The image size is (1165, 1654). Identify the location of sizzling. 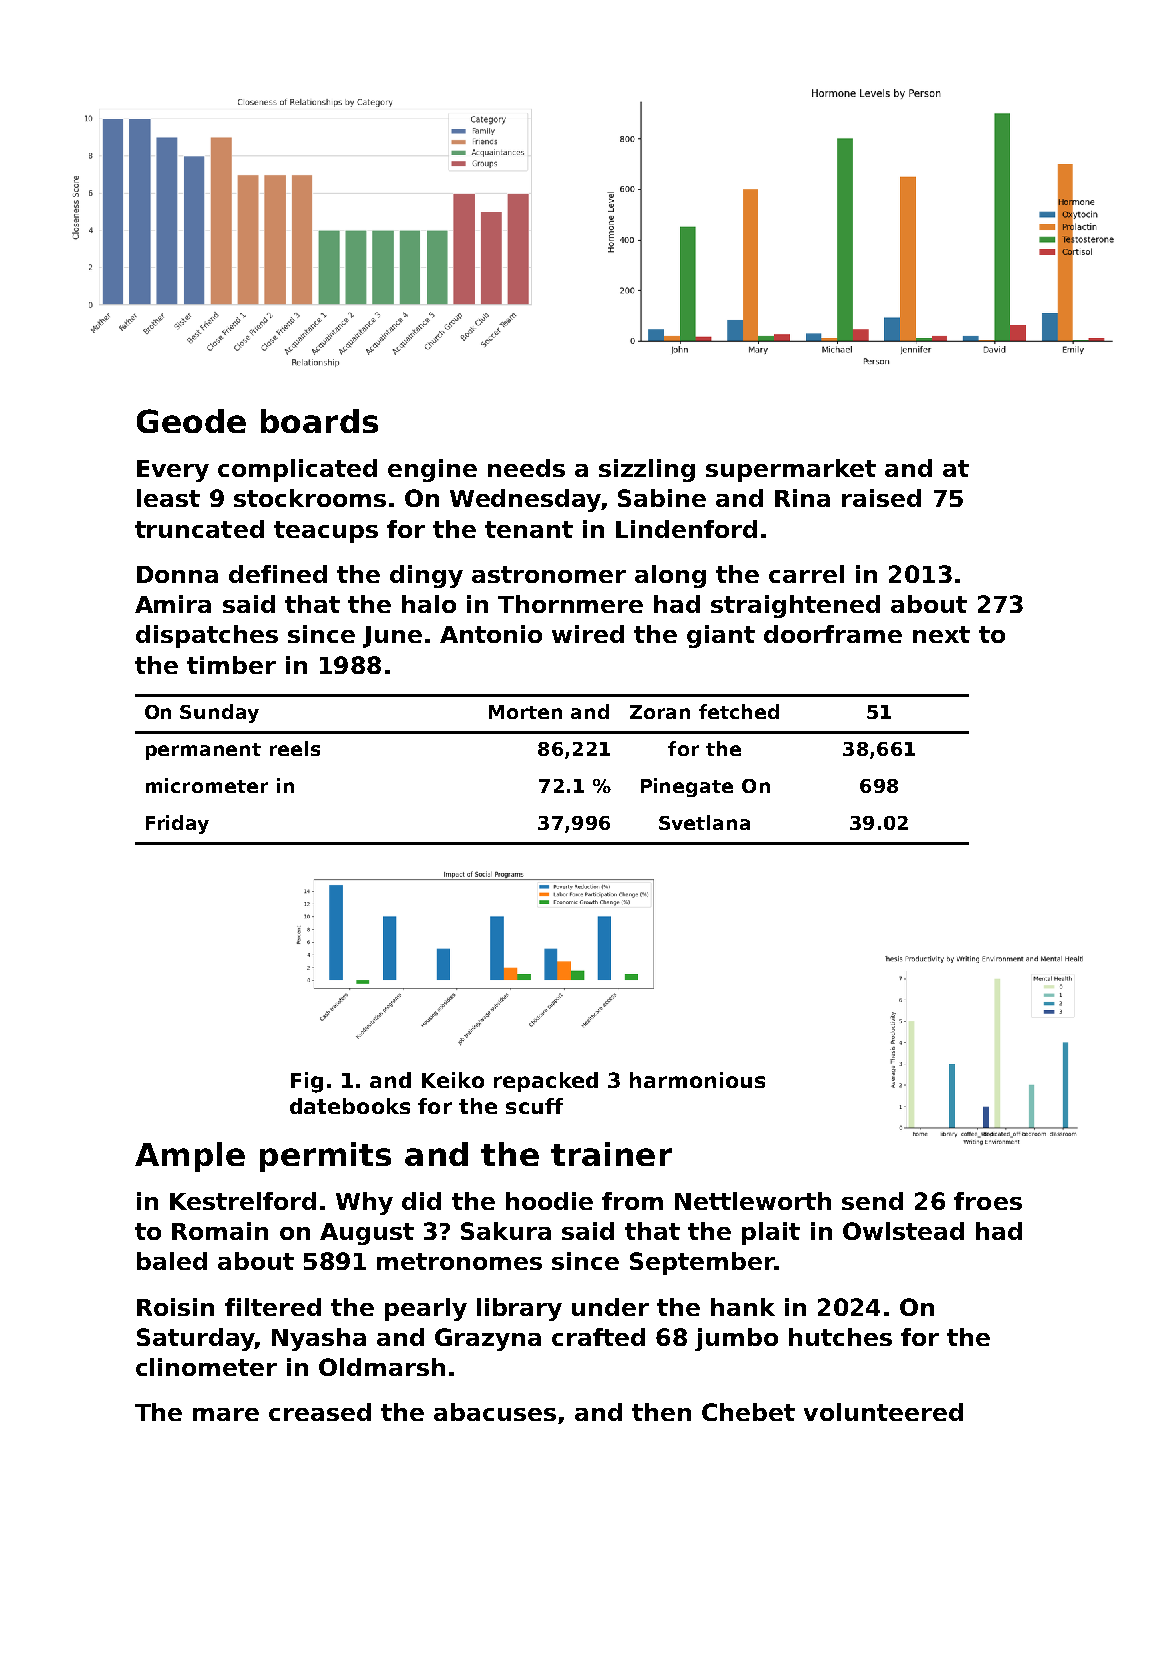
(647, 470).
